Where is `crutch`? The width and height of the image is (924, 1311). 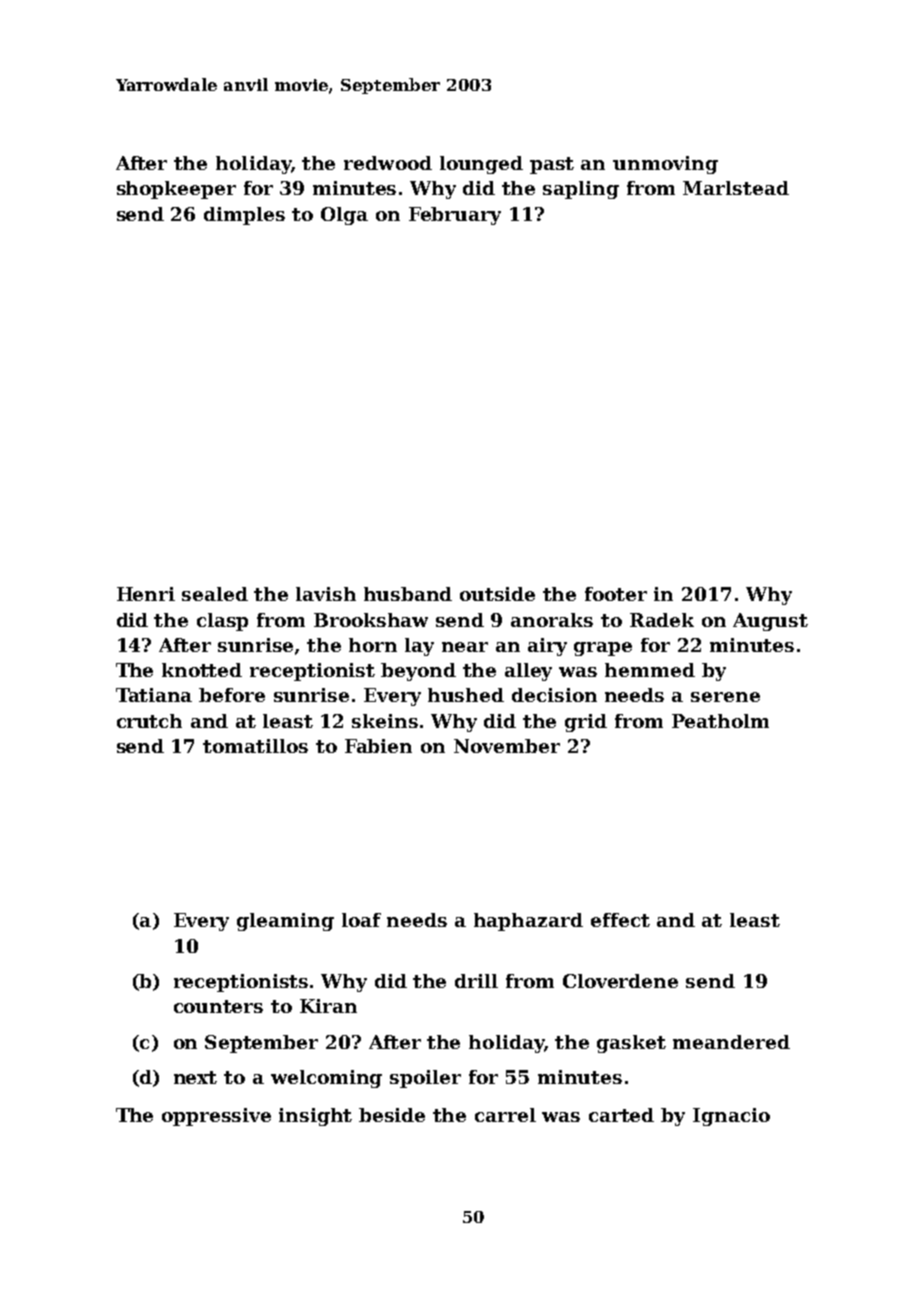 crutch is located at coordinates (149, 721).
